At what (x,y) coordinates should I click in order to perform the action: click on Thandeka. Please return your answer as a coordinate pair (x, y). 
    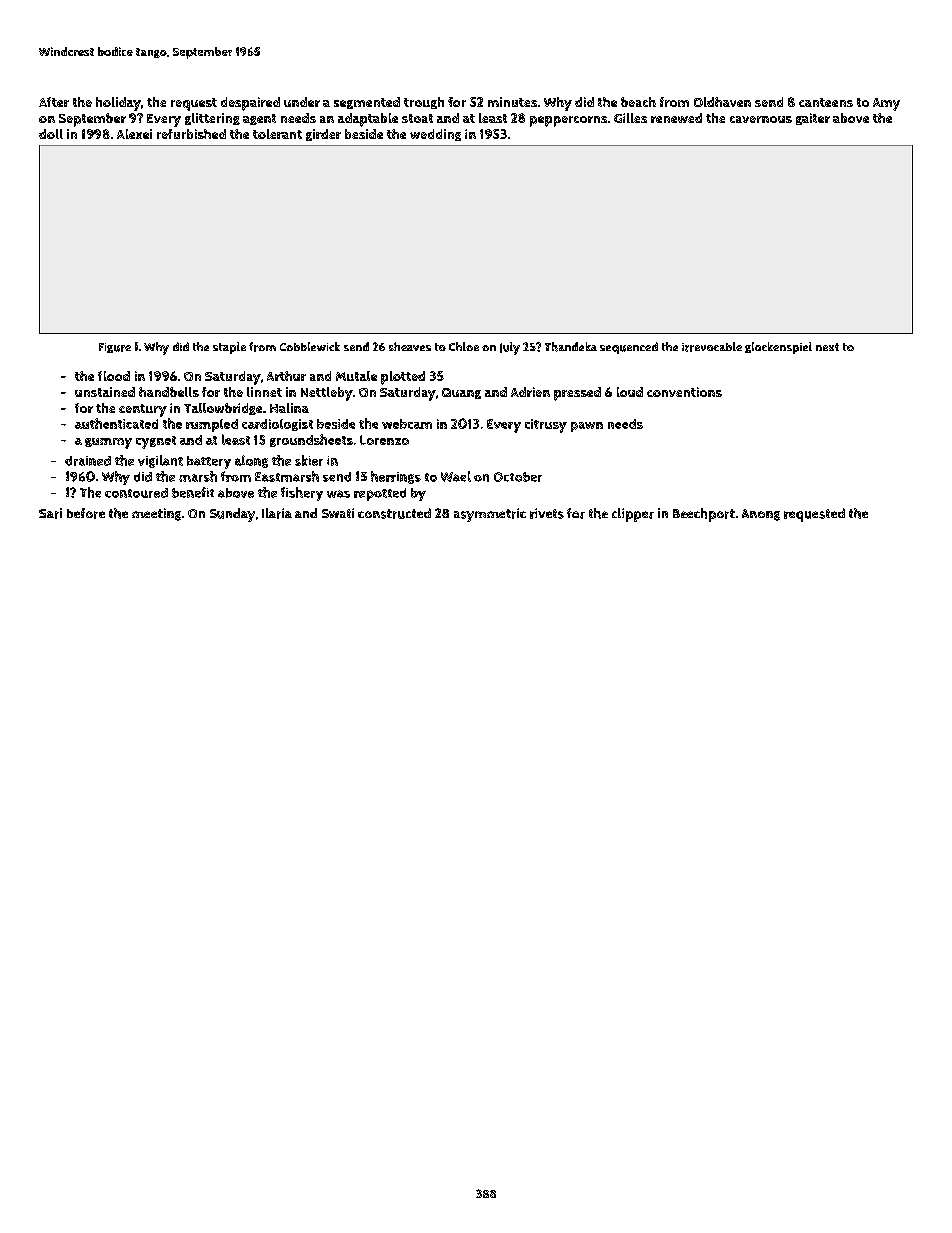
    Looking at the image, I should click on (571, 347).
